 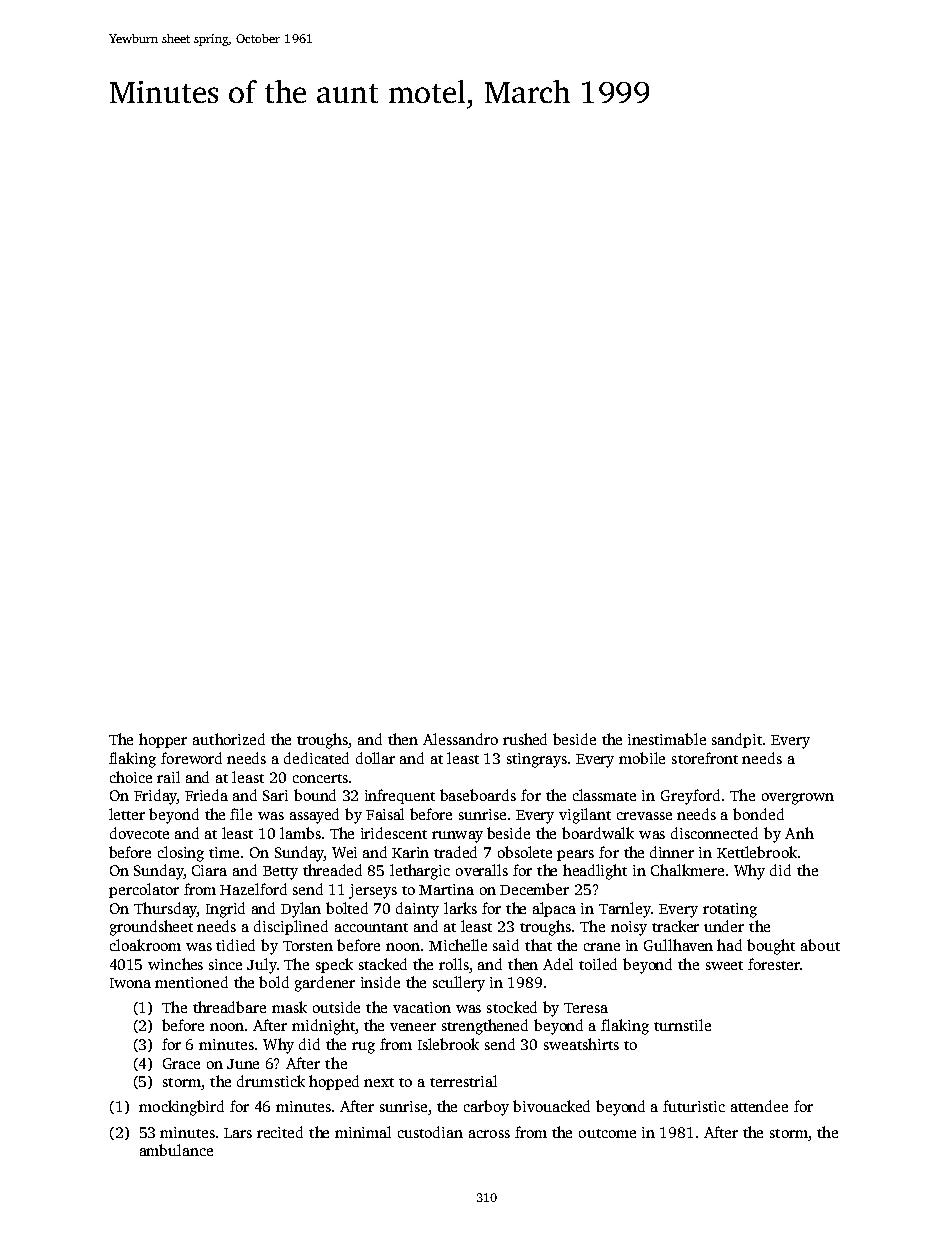 What do you see at coordinates (460, 908) in the screenshot?
I see `larks` at bounding box center [460, 908].
